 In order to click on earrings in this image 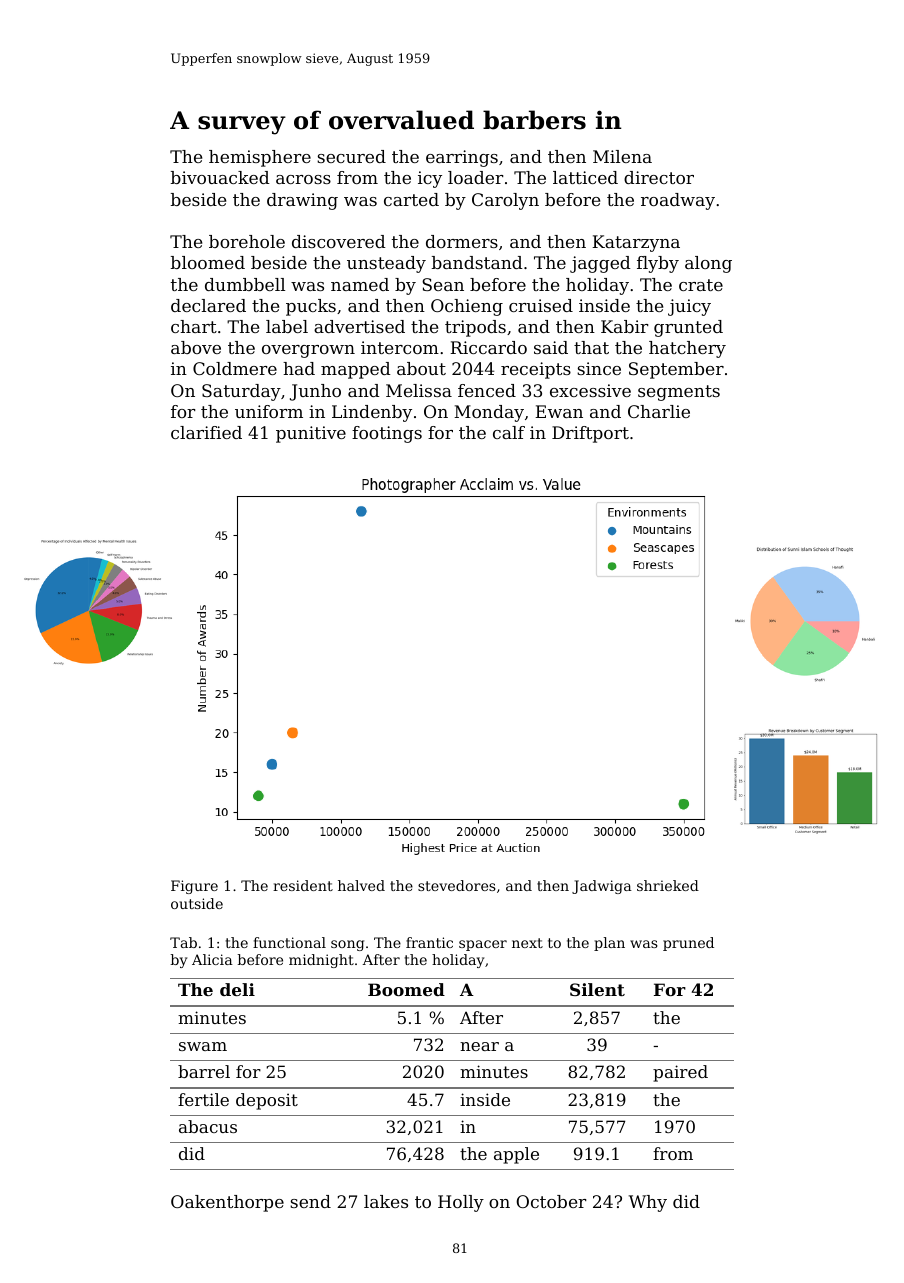, I will do `click(462, 158)`.
